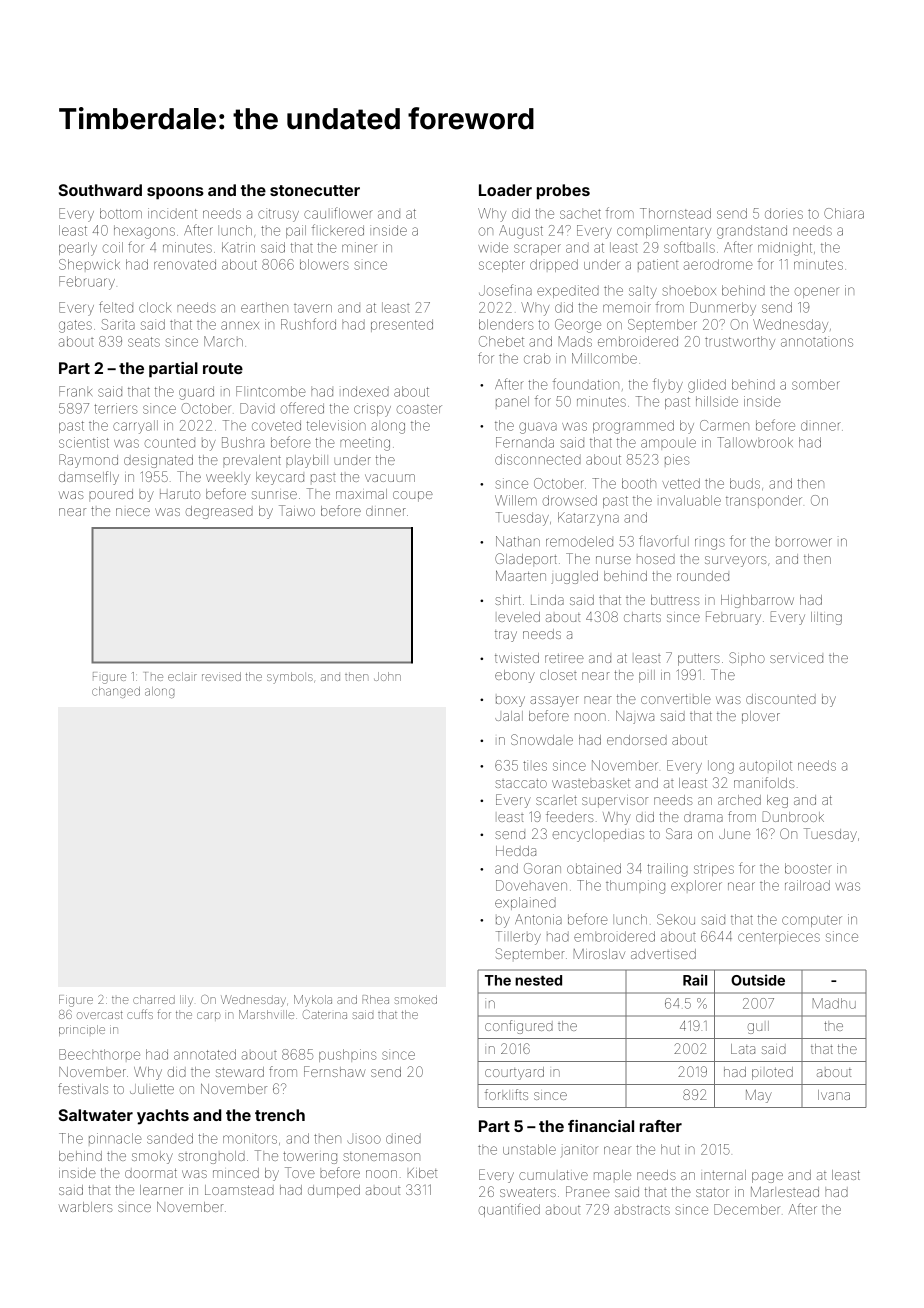 The width and height of the screenshot is (924, 1308). Describe the element at coordinates (772, 1073) in the screenshot. I see `piloted` at that location.
